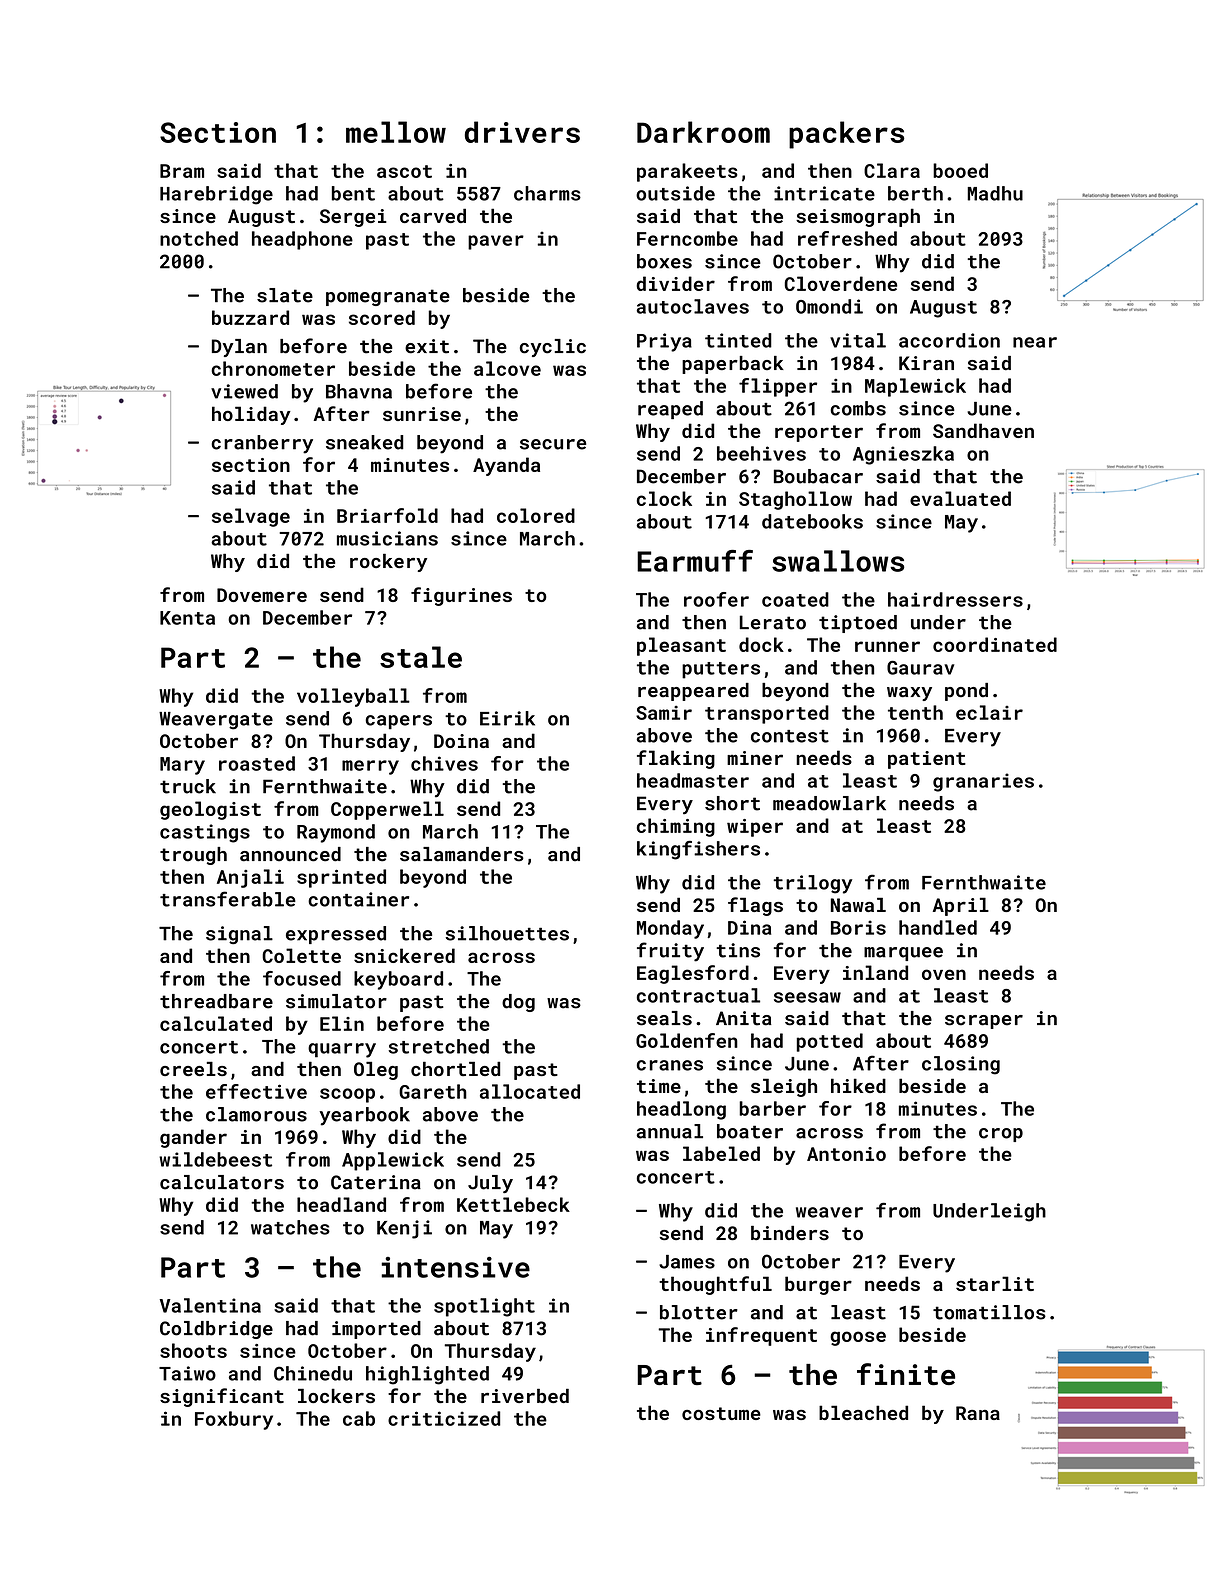  I want to click on notched, so click(199, 238).
